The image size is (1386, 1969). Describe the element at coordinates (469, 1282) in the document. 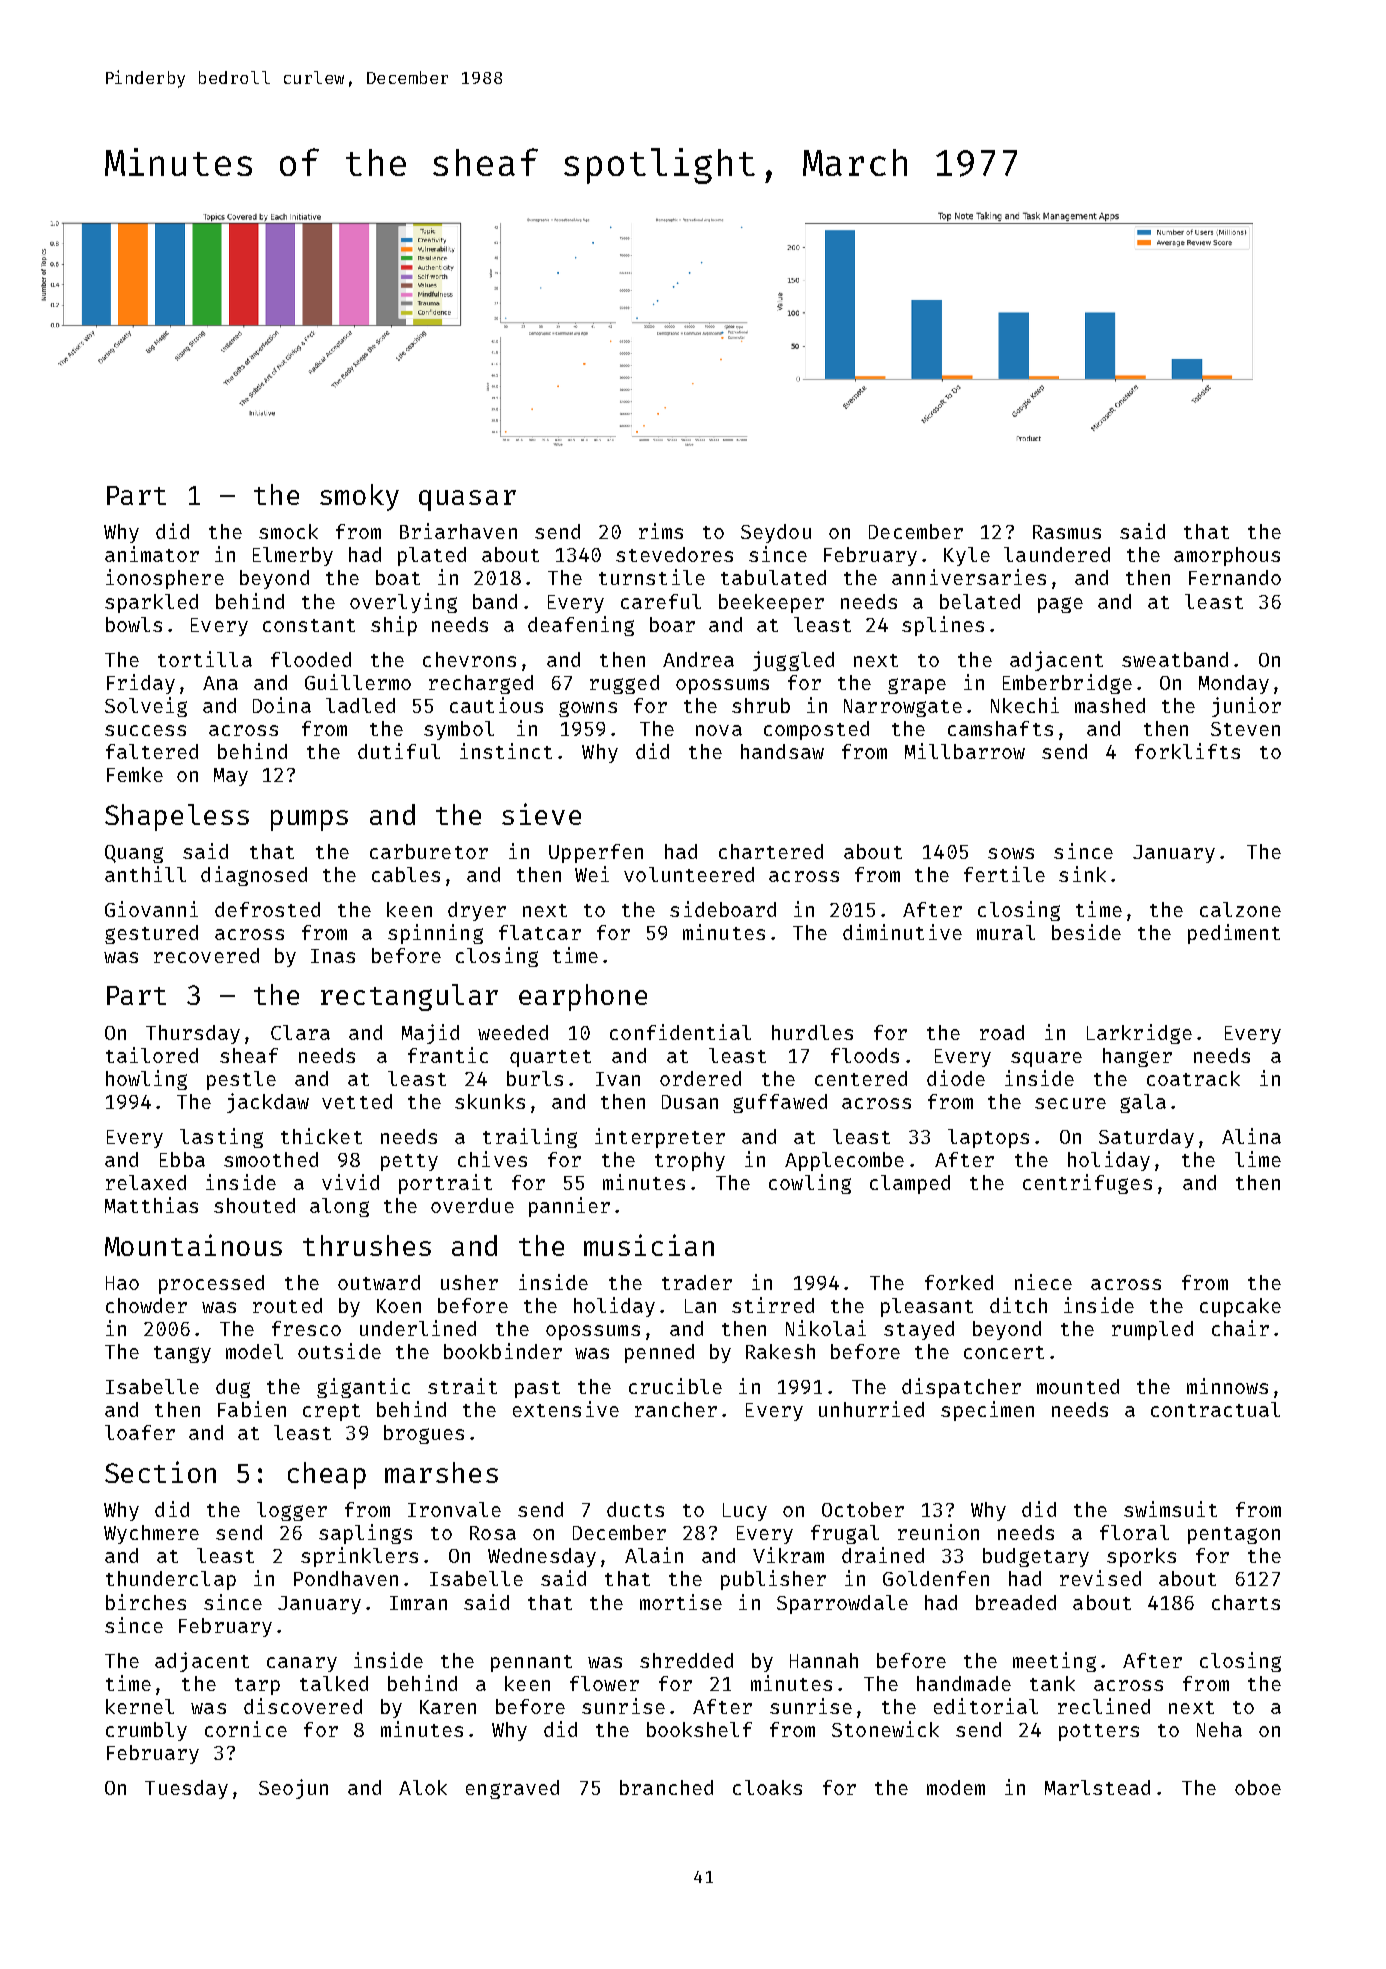

I see `usher` at that location.
